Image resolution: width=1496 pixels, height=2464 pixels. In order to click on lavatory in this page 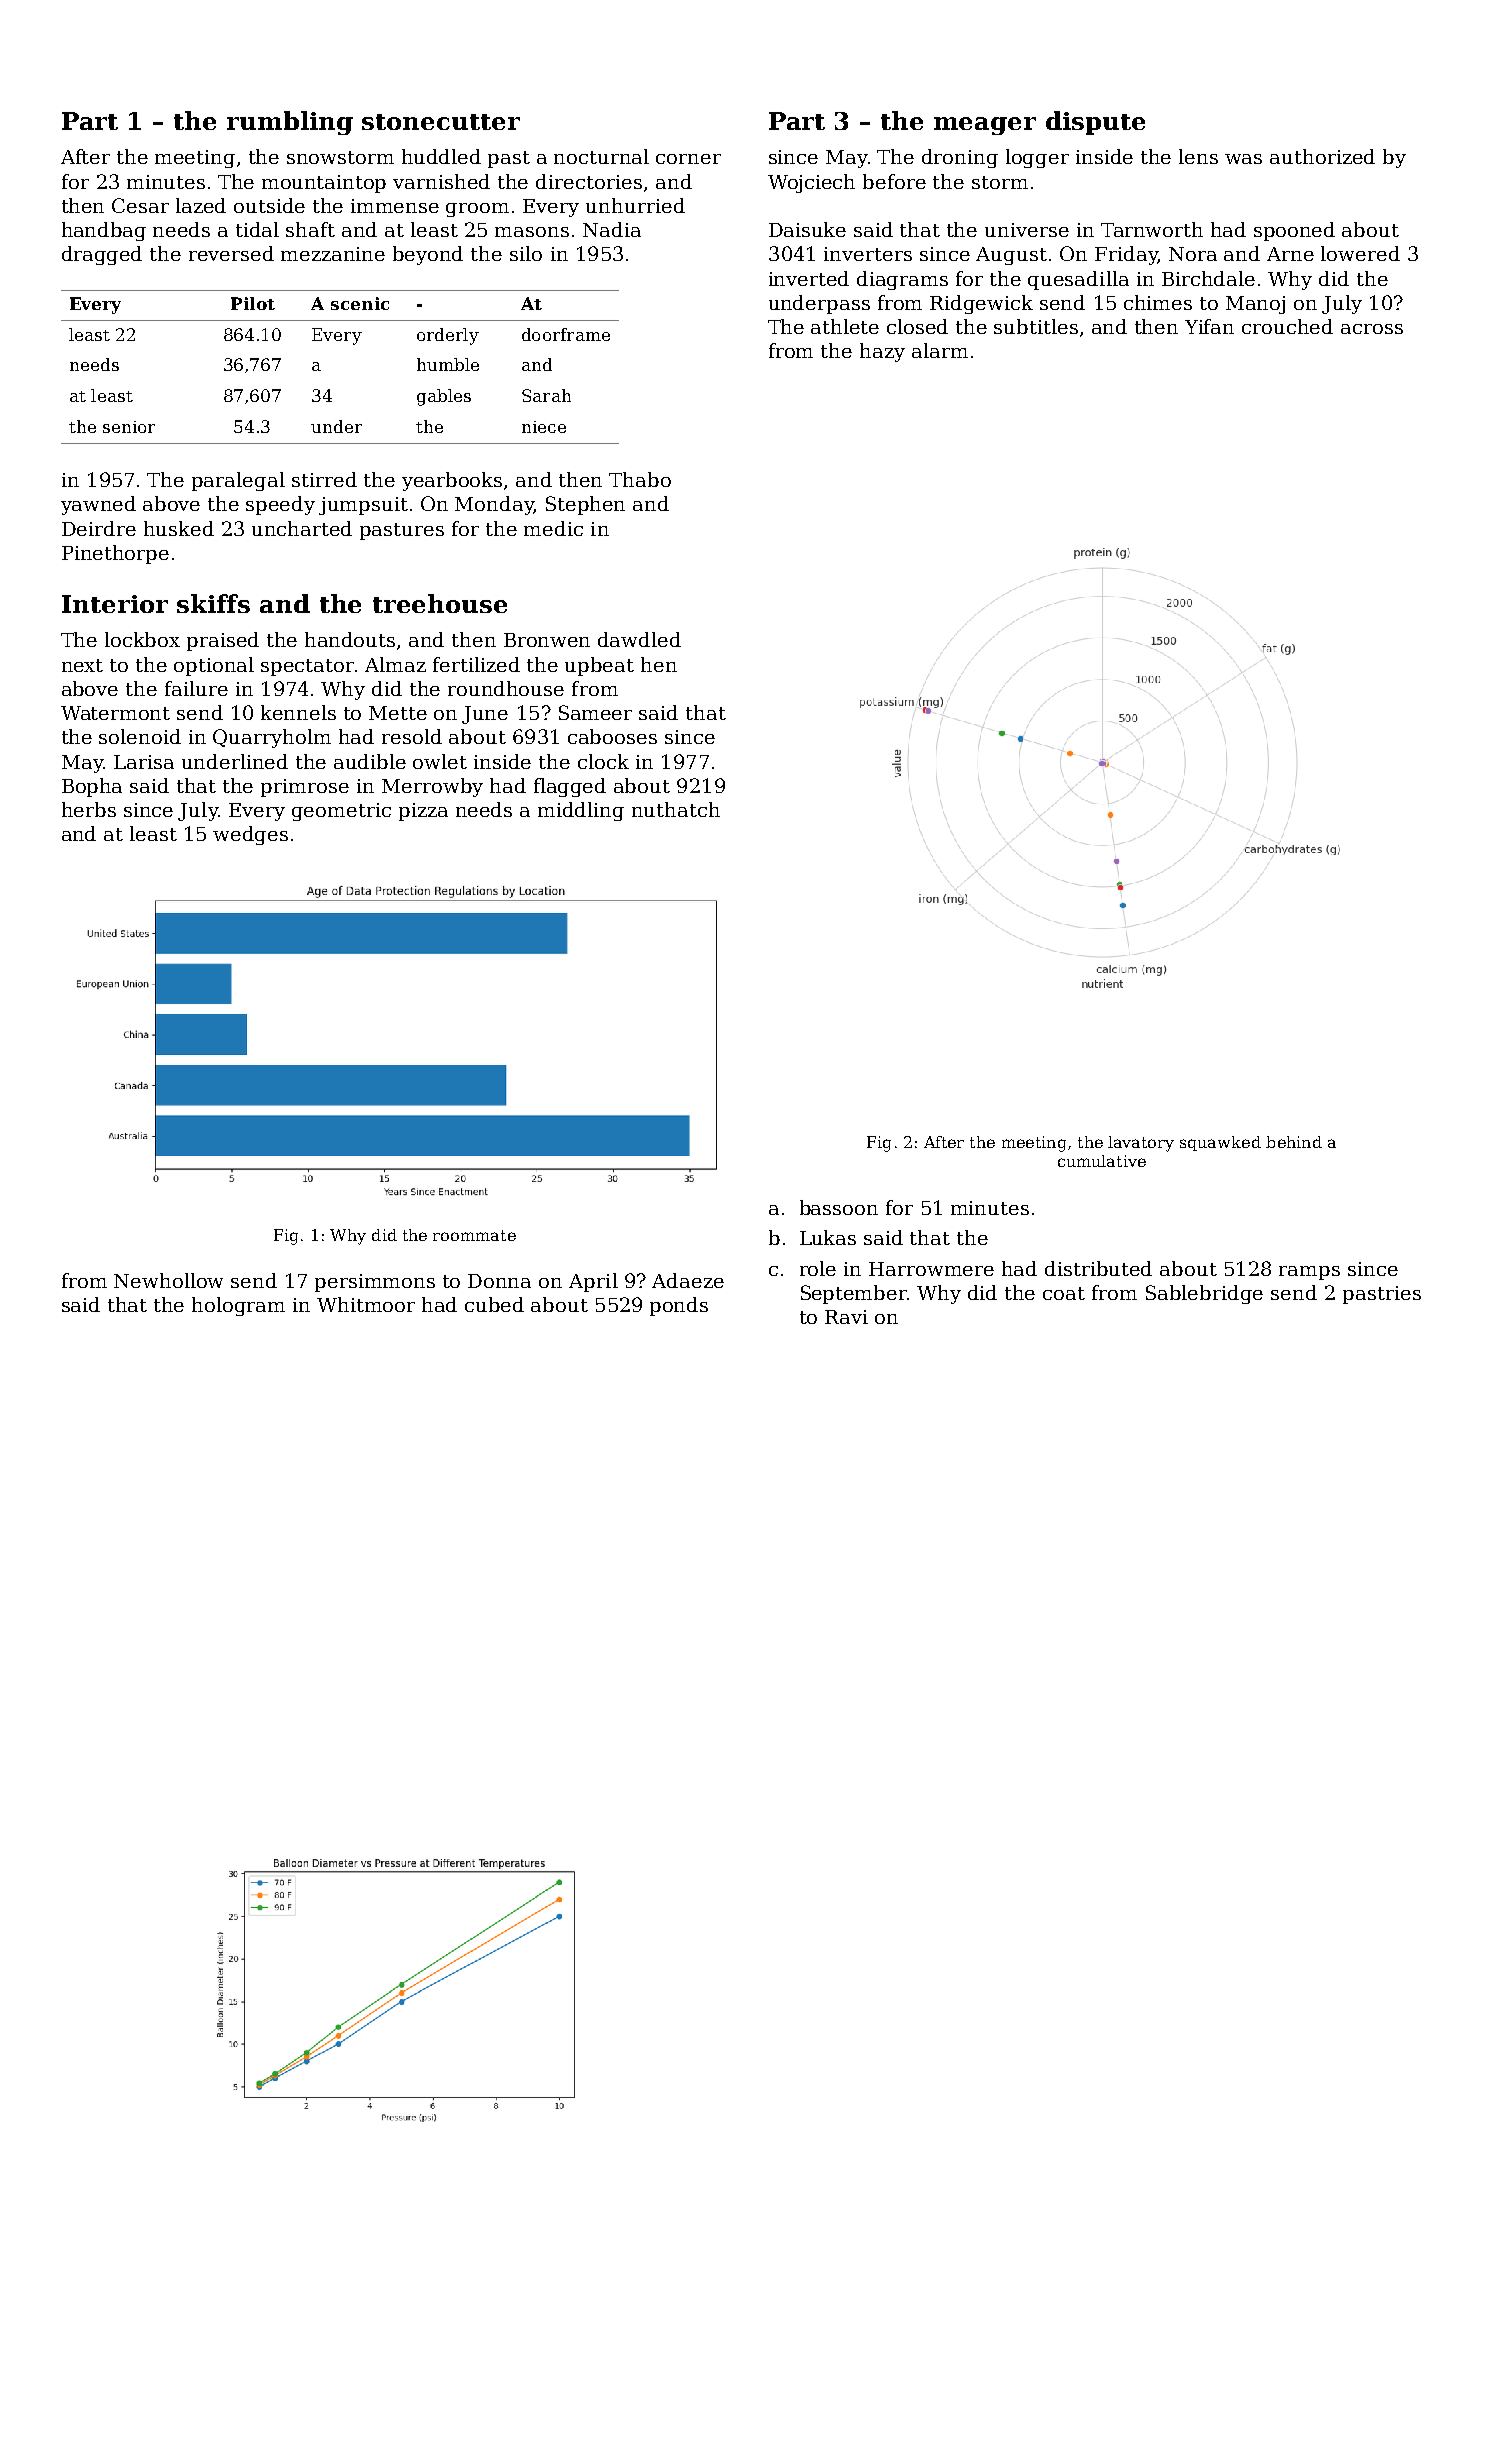, I will do `click(1141, 1144)`.
